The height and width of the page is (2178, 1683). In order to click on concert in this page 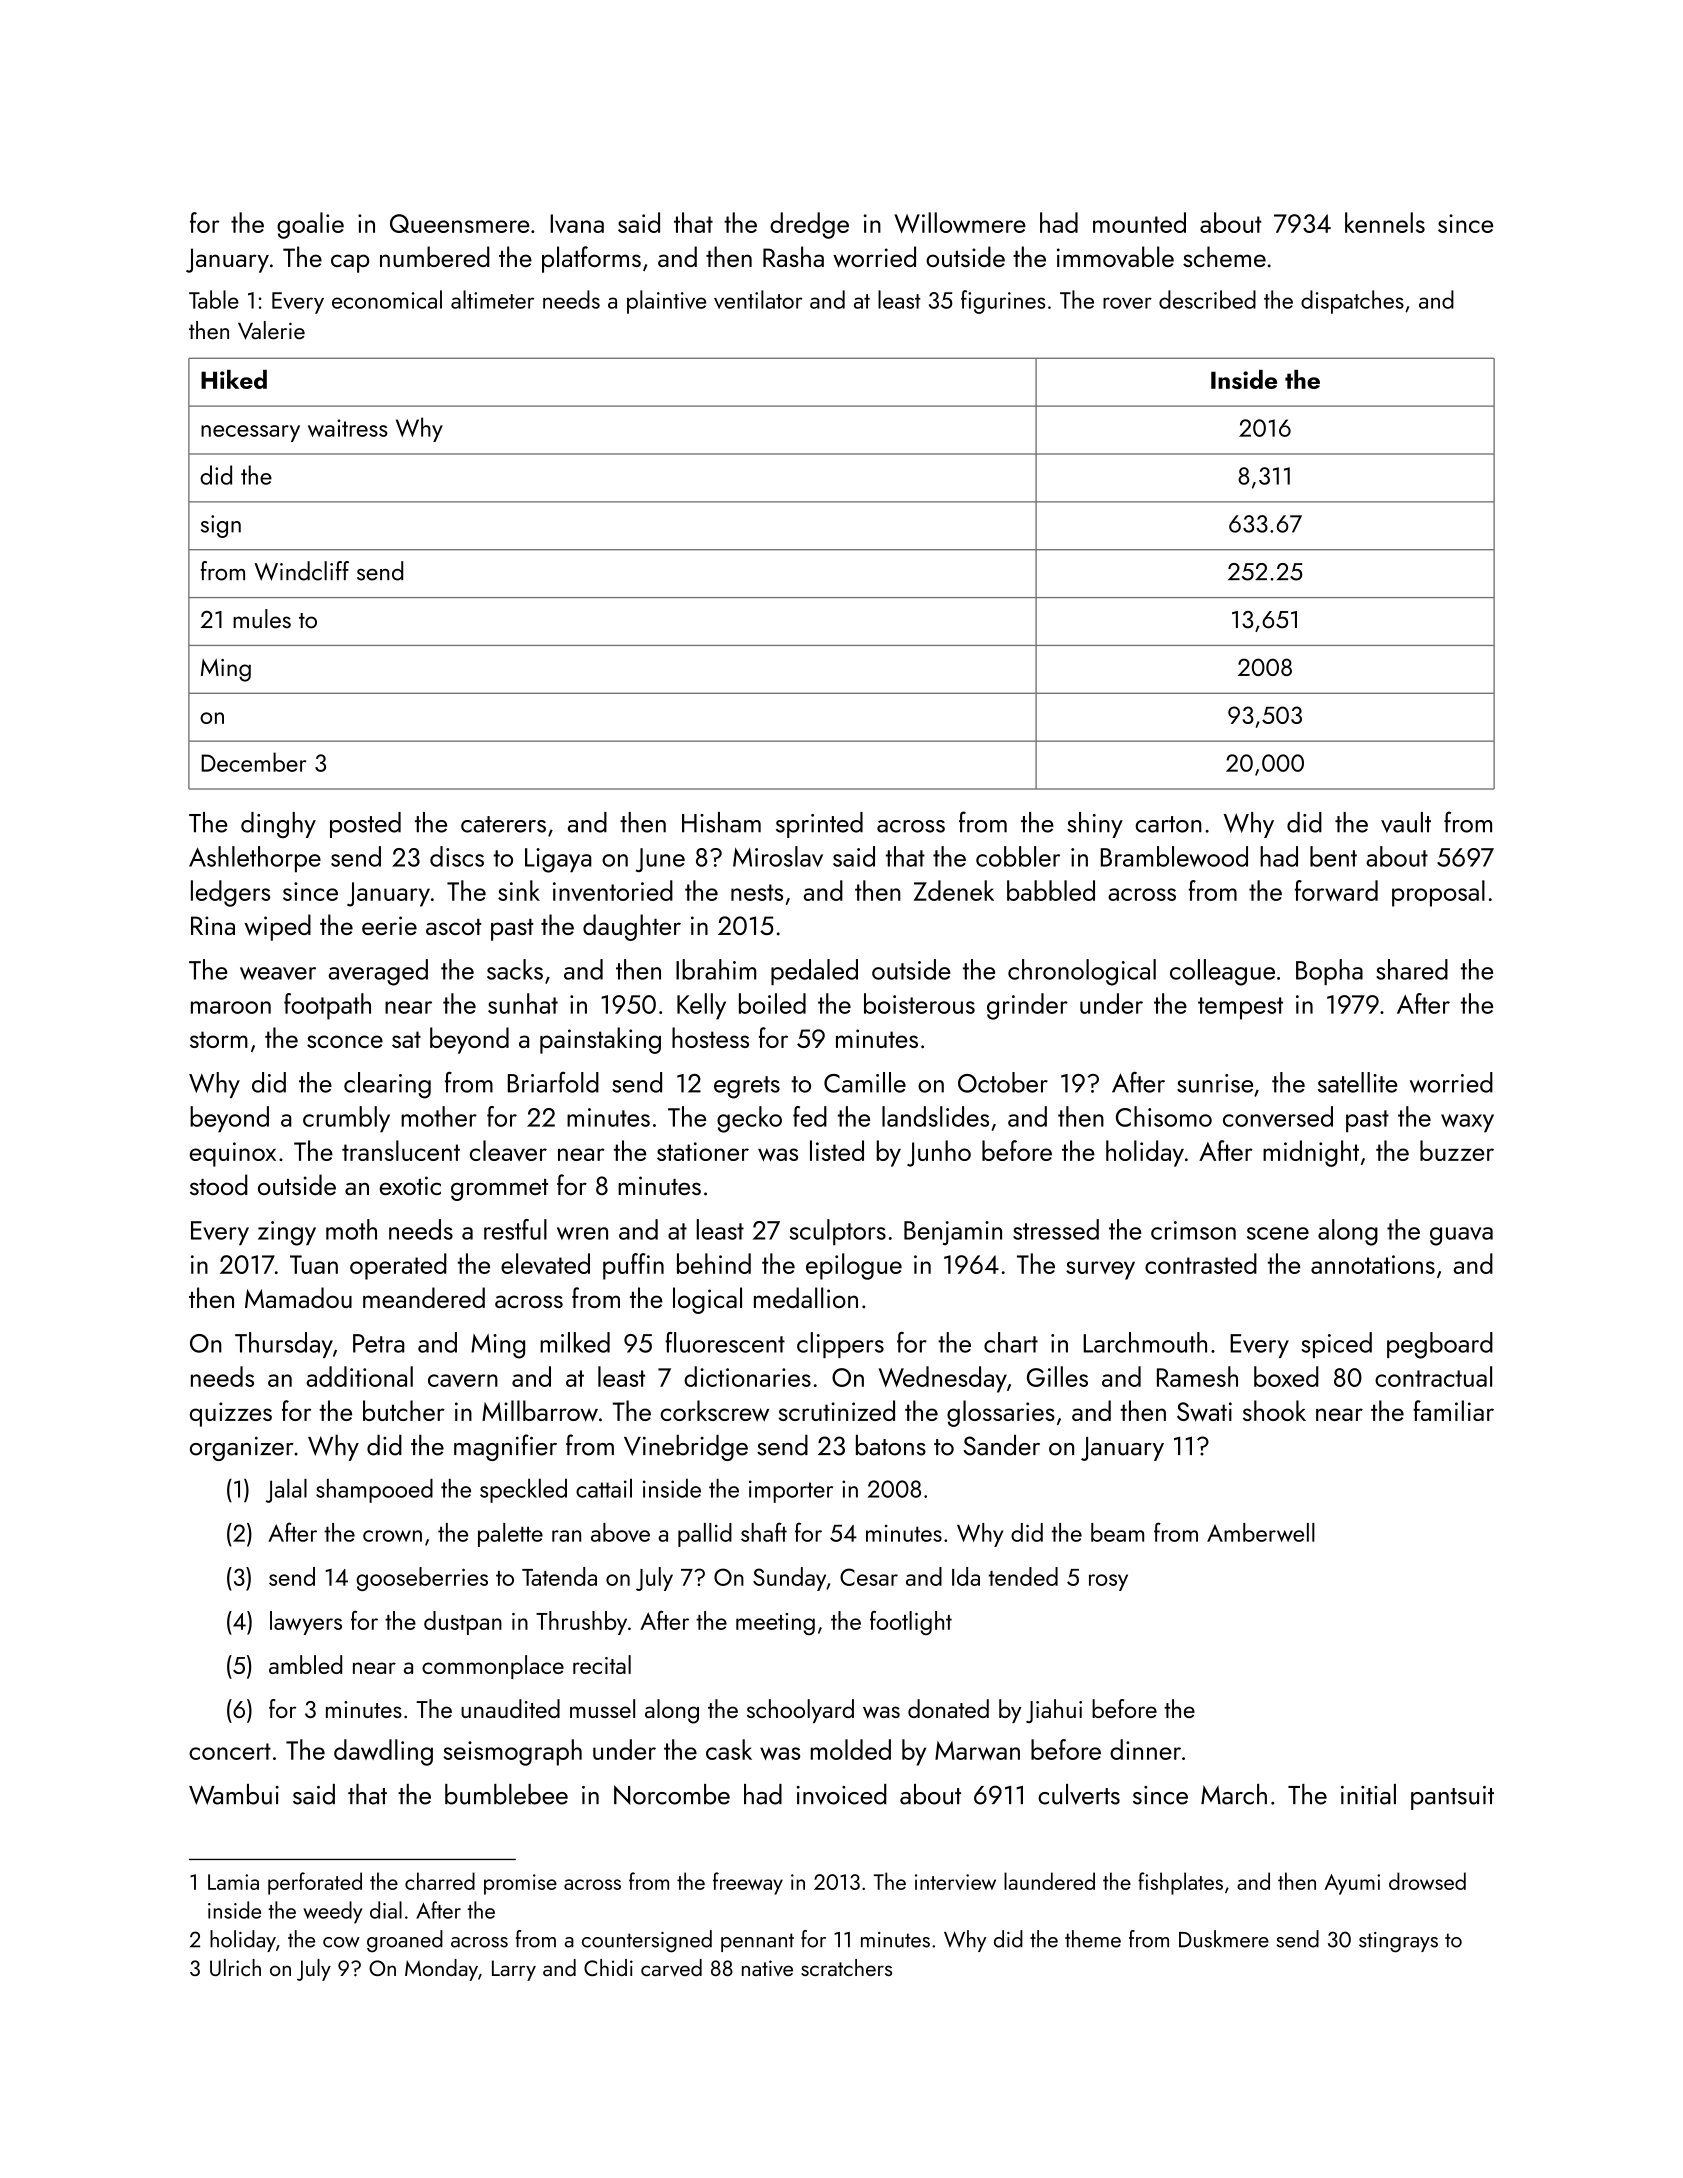, I will do `click(230, 1751)`.
